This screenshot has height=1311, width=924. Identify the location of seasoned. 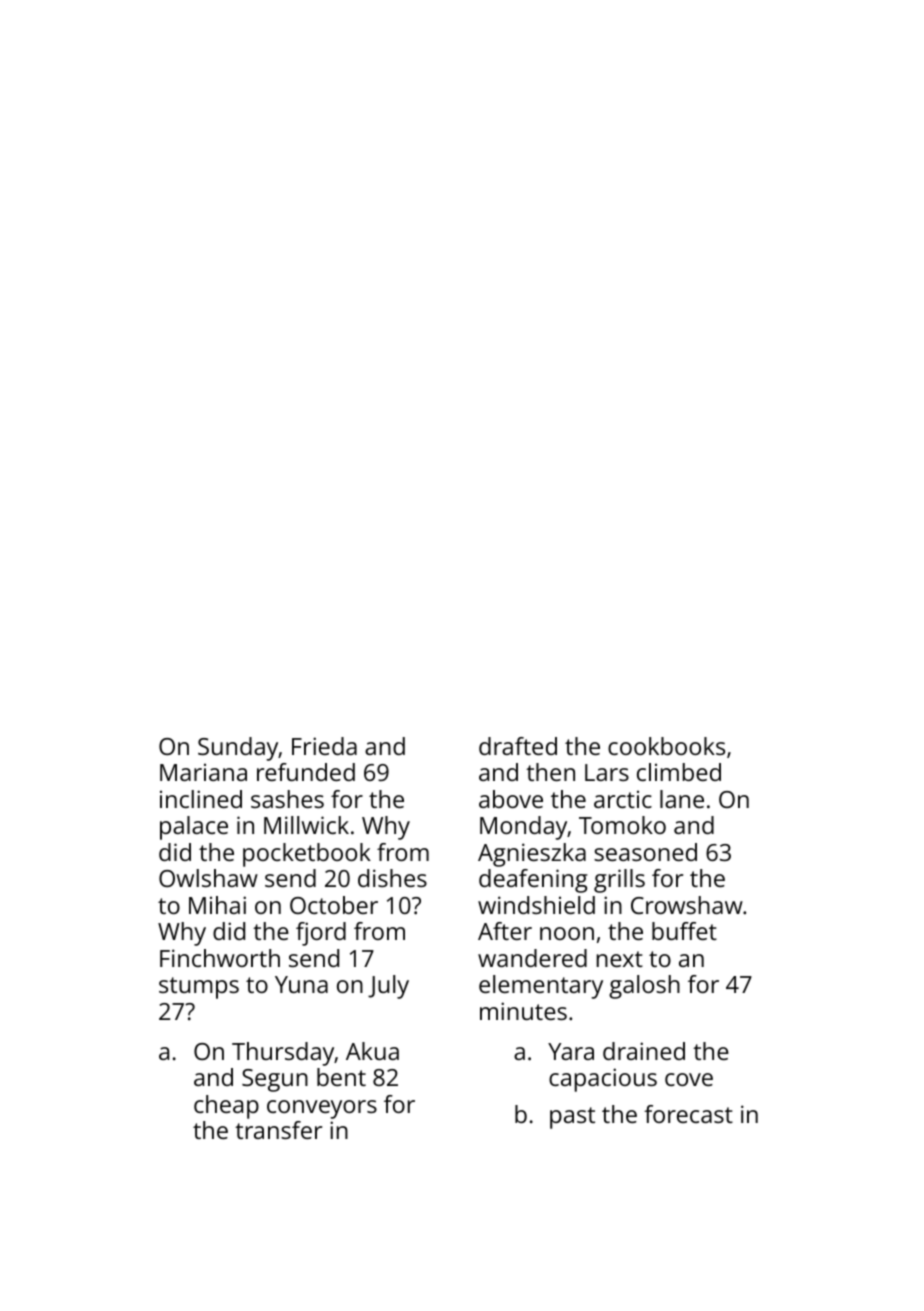
(645, 852).
